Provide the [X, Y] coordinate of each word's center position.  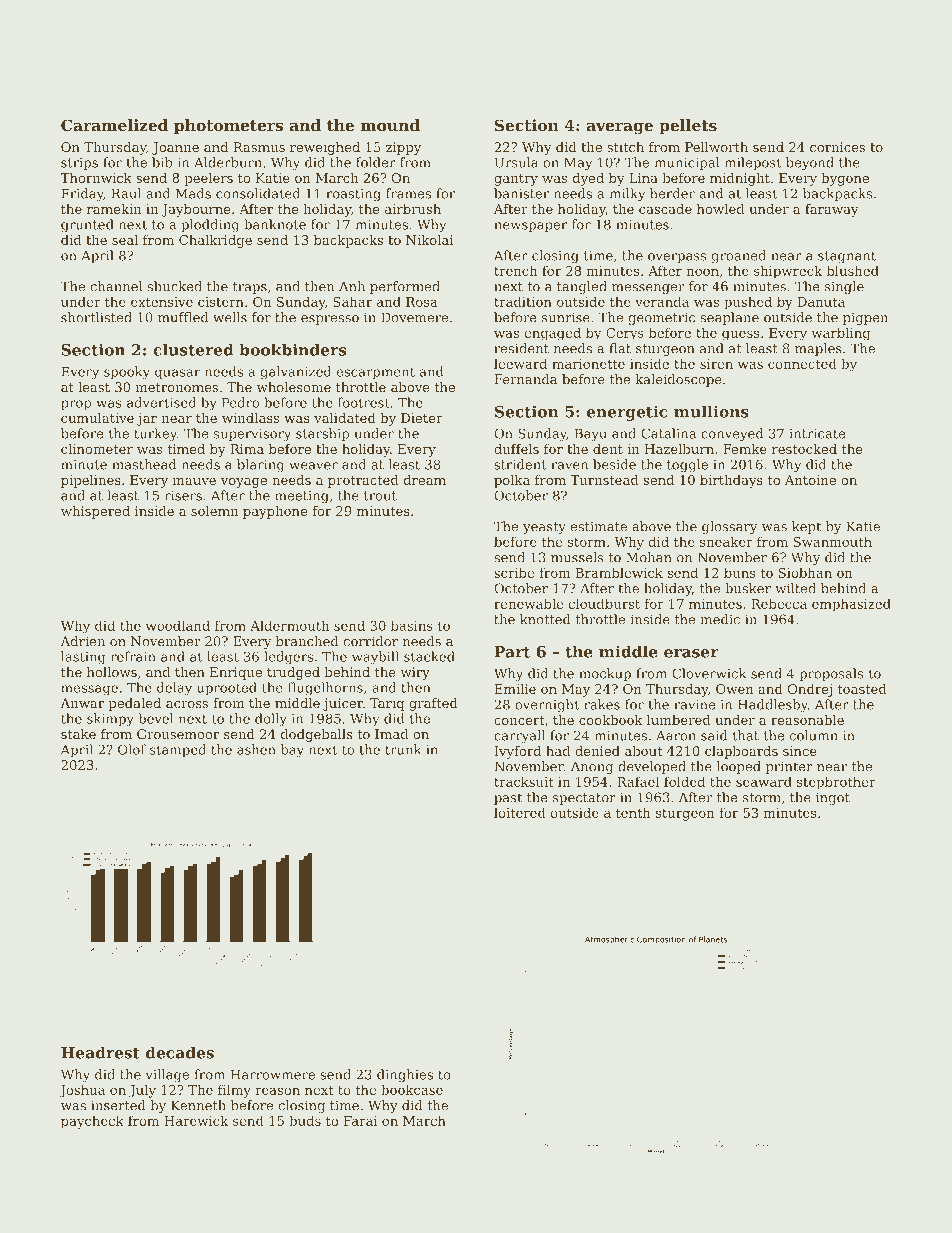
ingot [833, 798]
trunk [403, 749]
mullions [711, 411]
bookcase [412, 1089]
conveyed [732, 435]
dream [425, 480]
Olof [132, 749]
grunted [87, 226]
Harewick [196, 1120]
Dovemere [414, 317]
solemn [214, 511]
